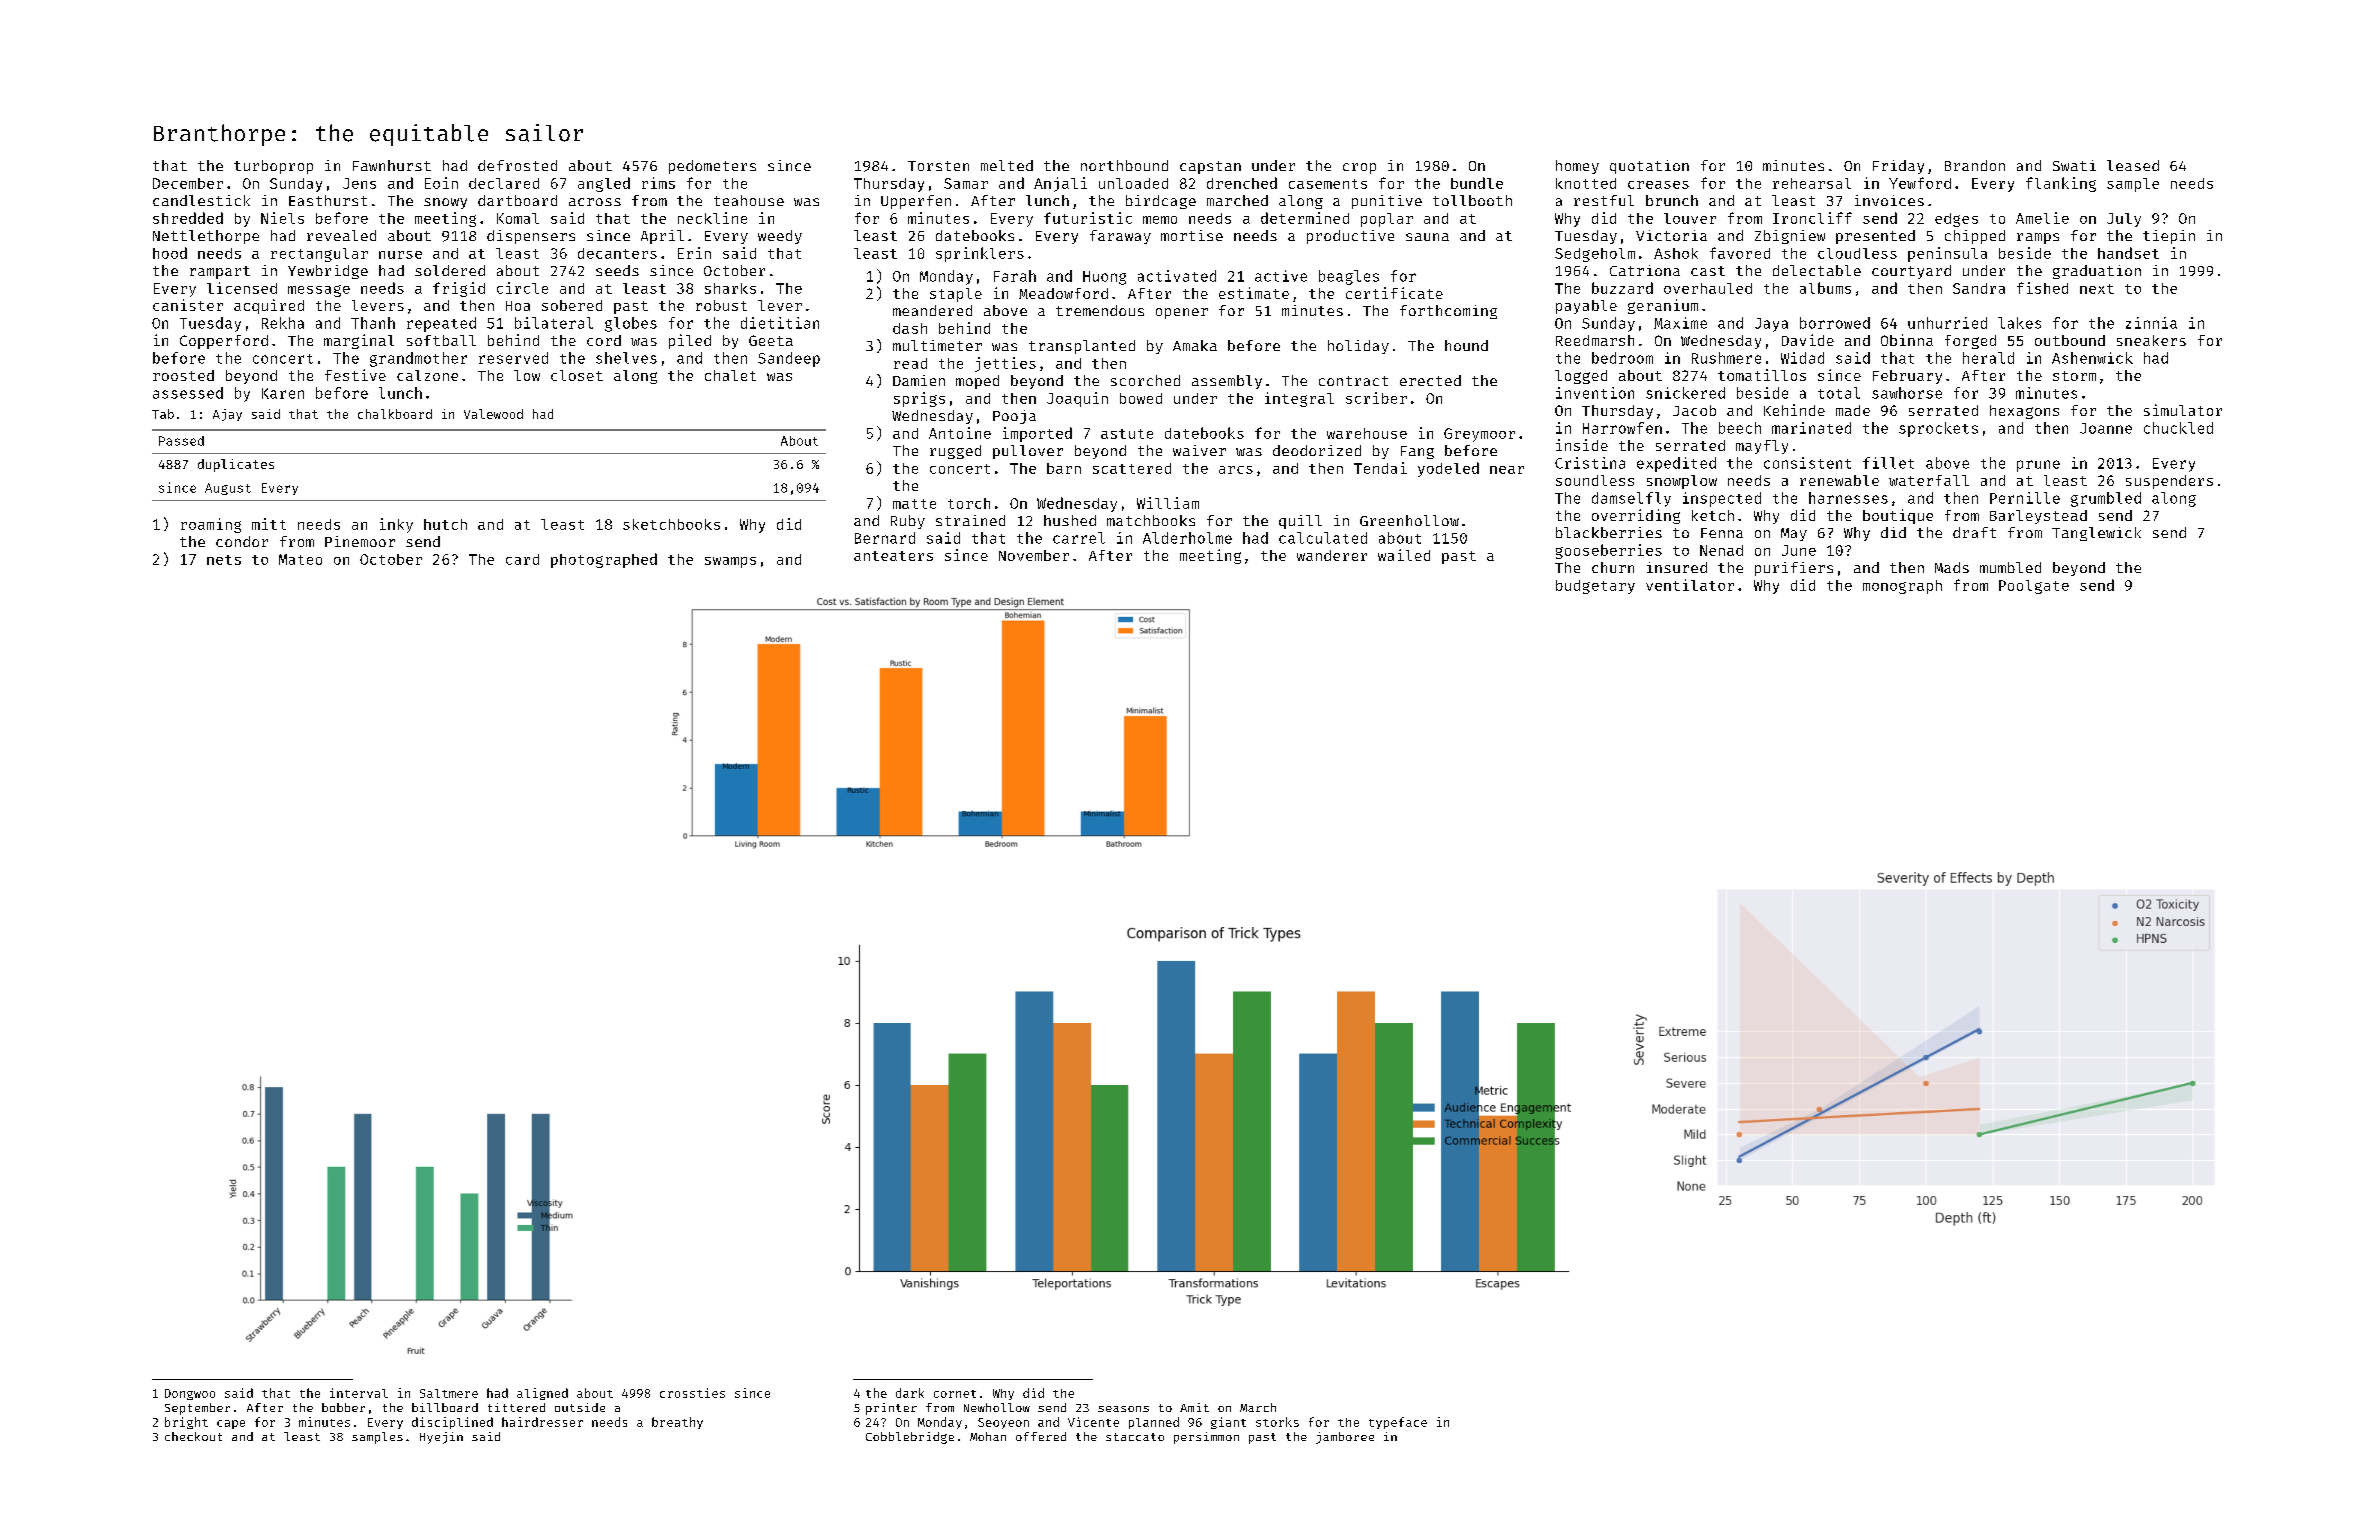 This image has width=2380, height=1540. I want to click on defrosted, so click(517, 165).
